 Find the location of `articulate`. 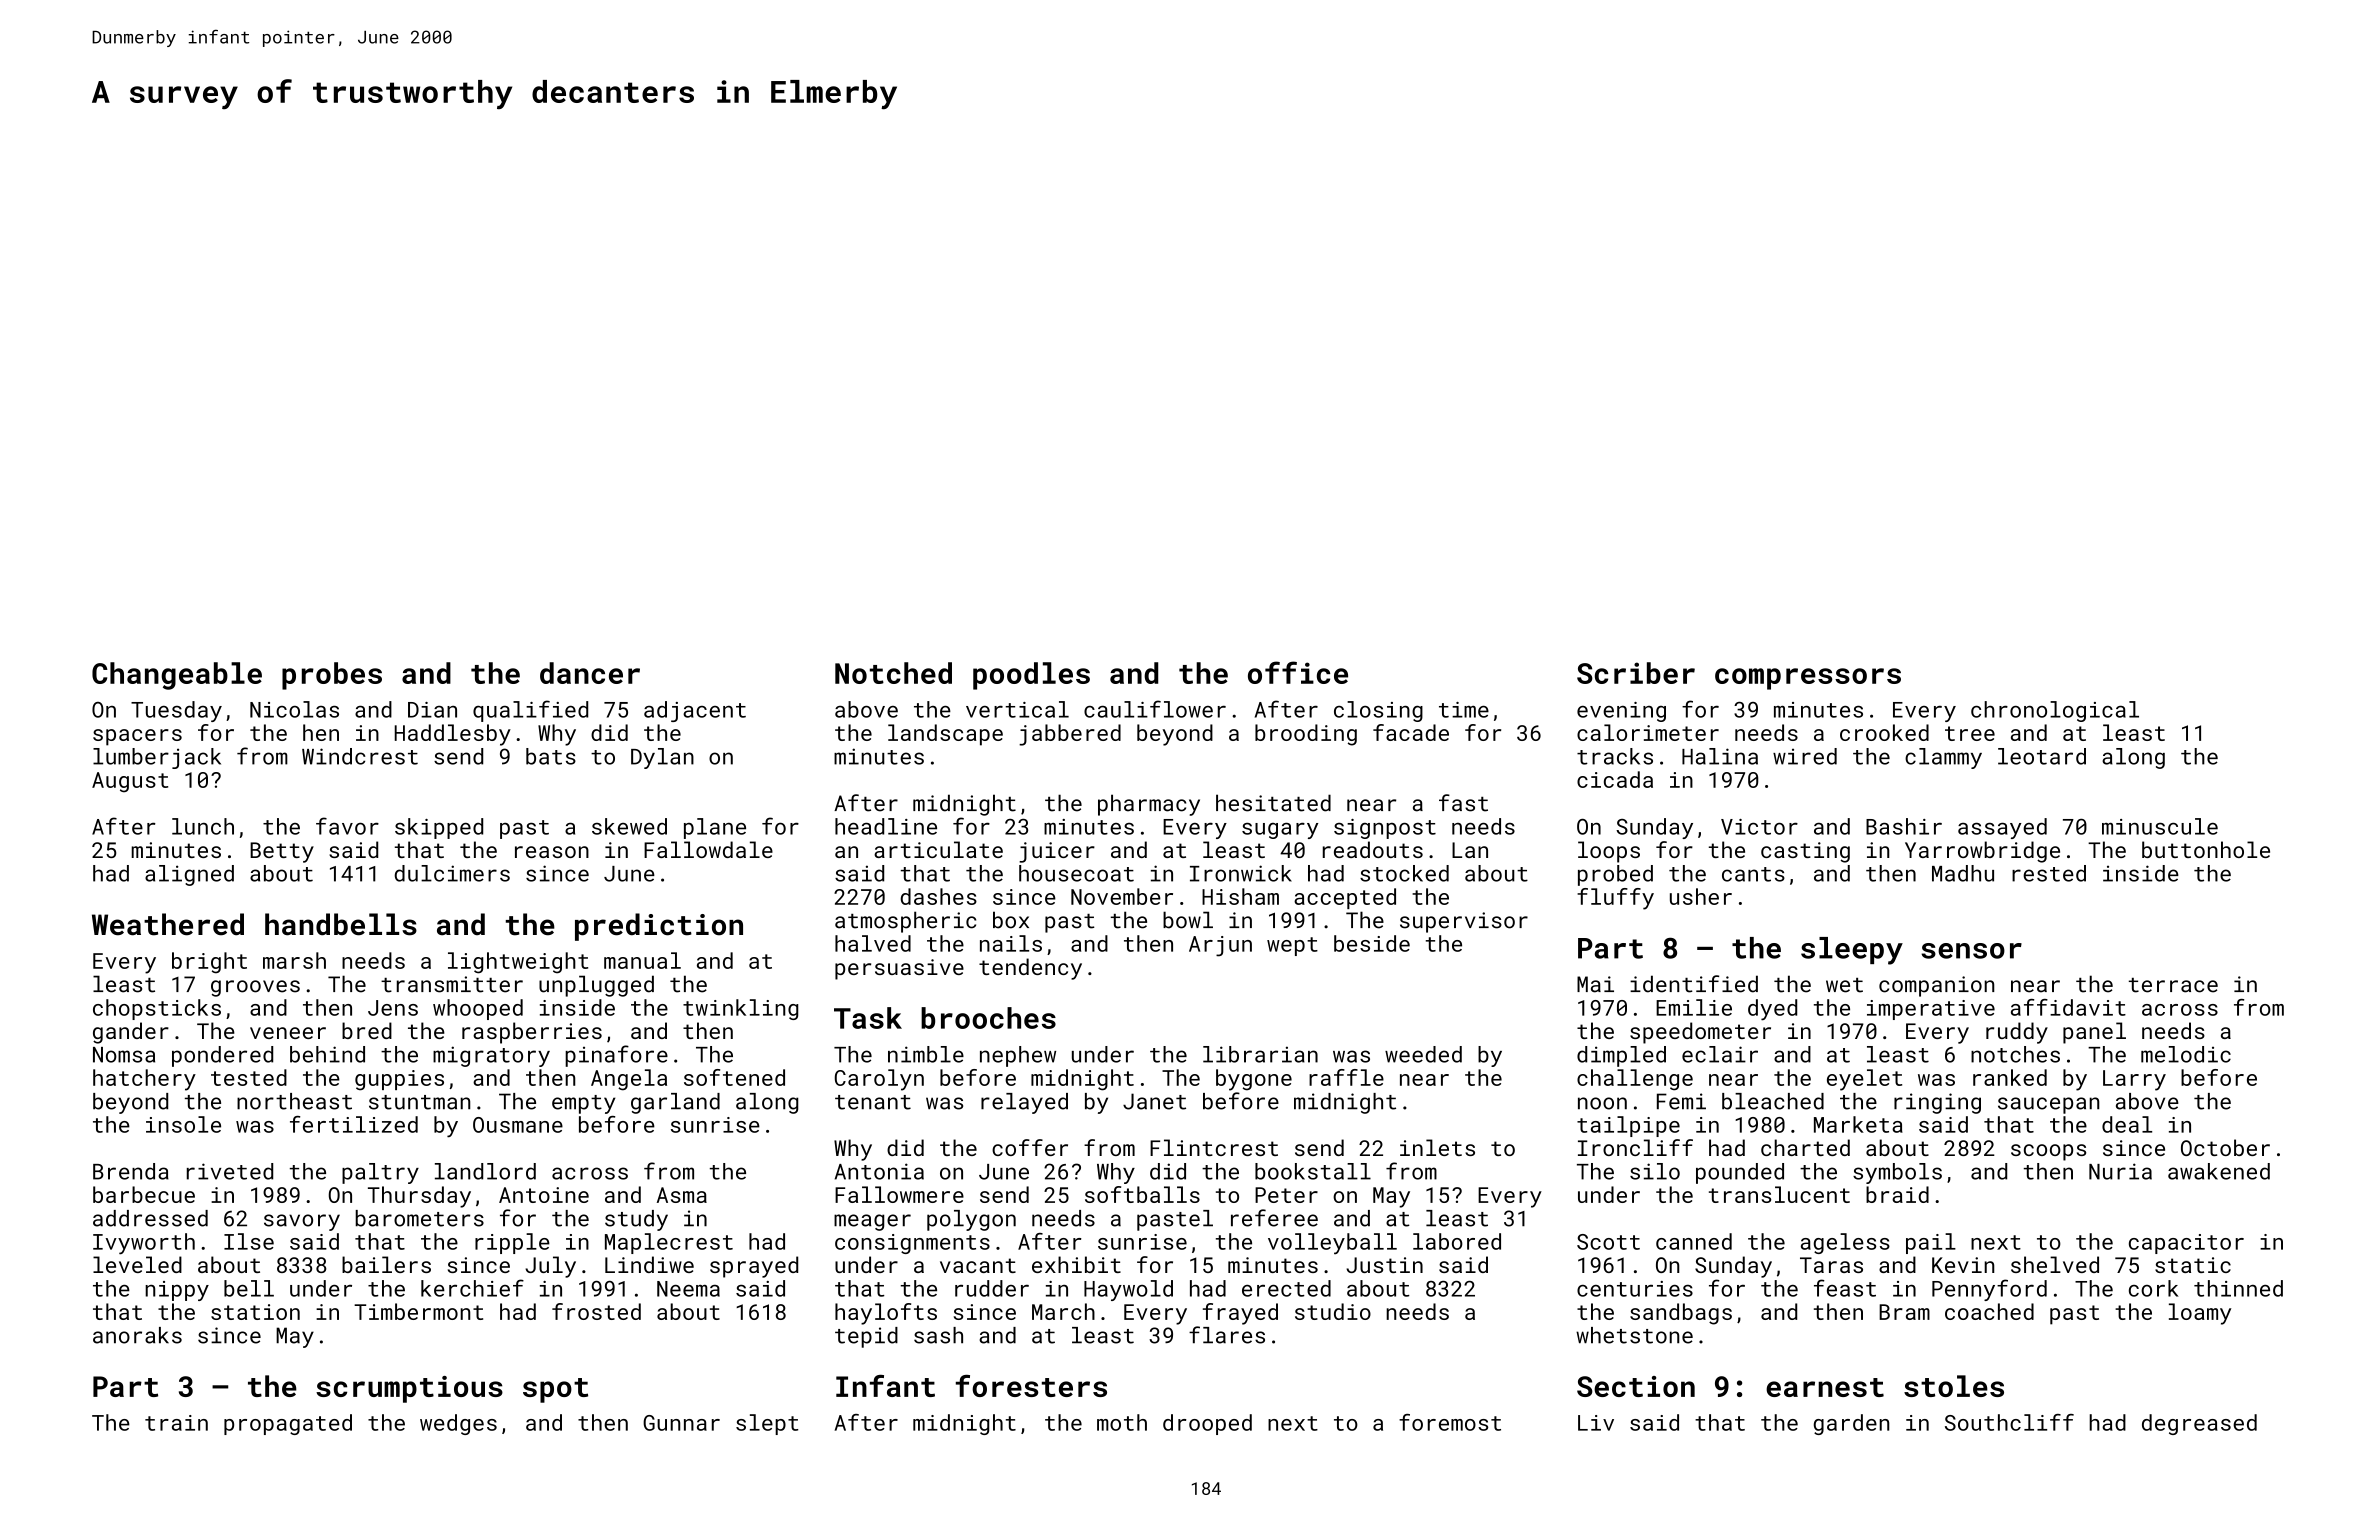

articulate is located at coordinates (938, 849).
